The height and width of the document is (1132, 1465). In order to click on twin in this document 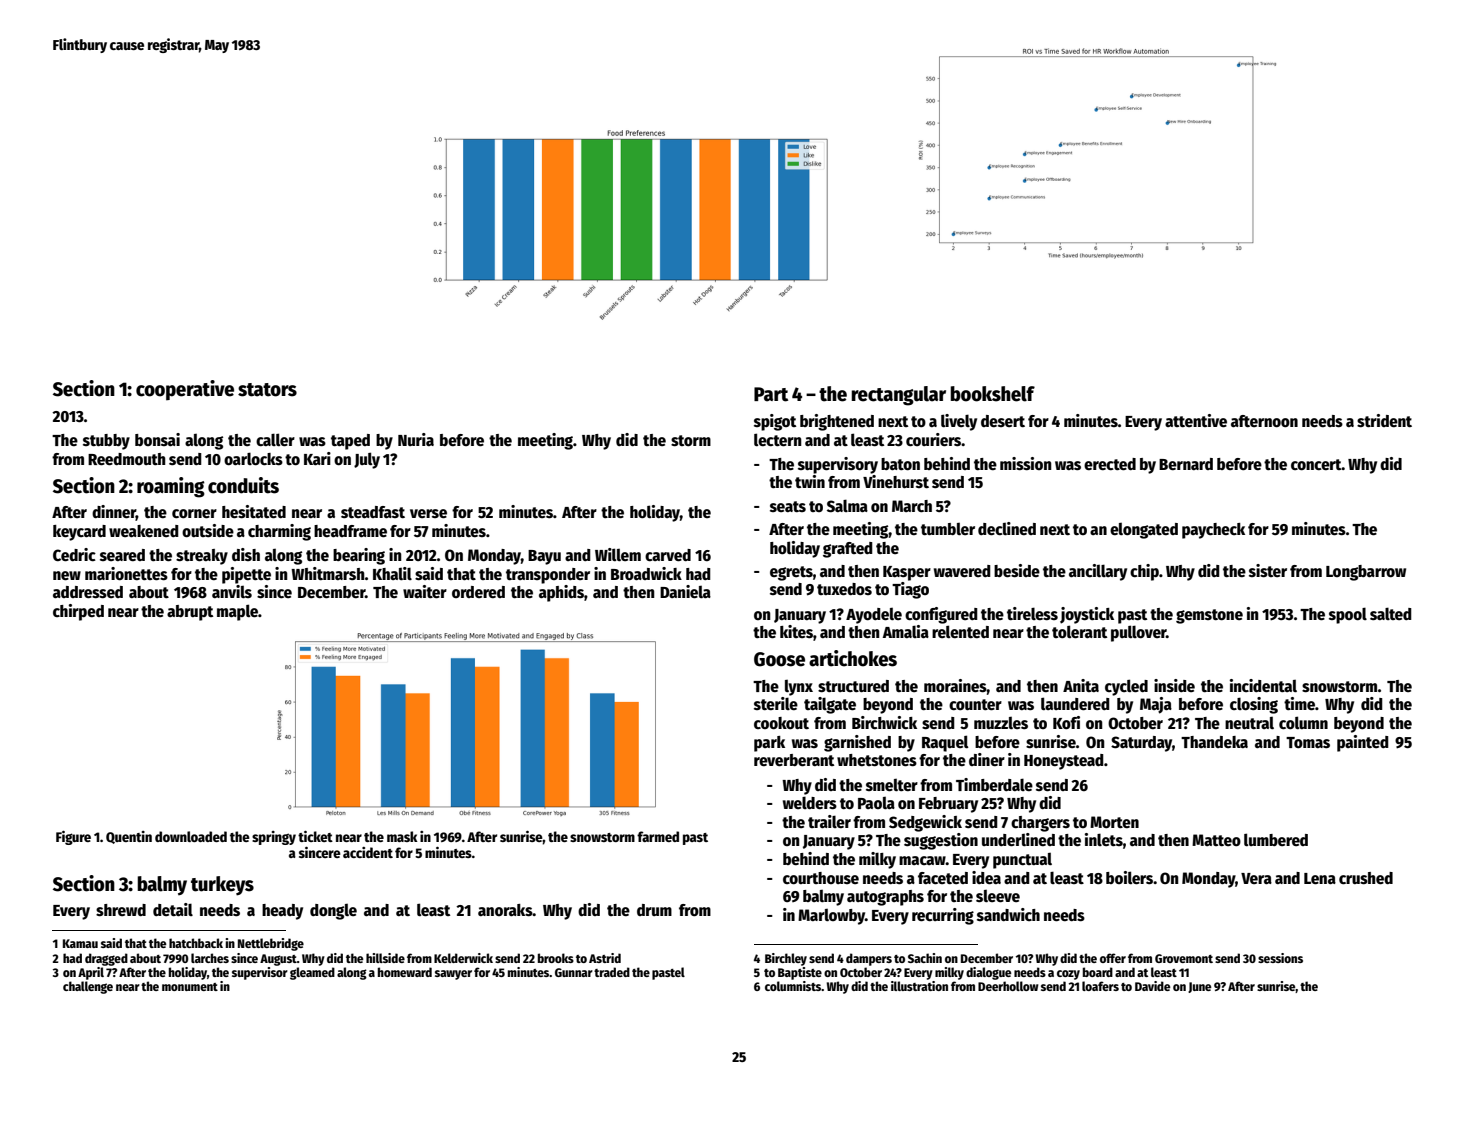, I will do `click(810, 481)`.
